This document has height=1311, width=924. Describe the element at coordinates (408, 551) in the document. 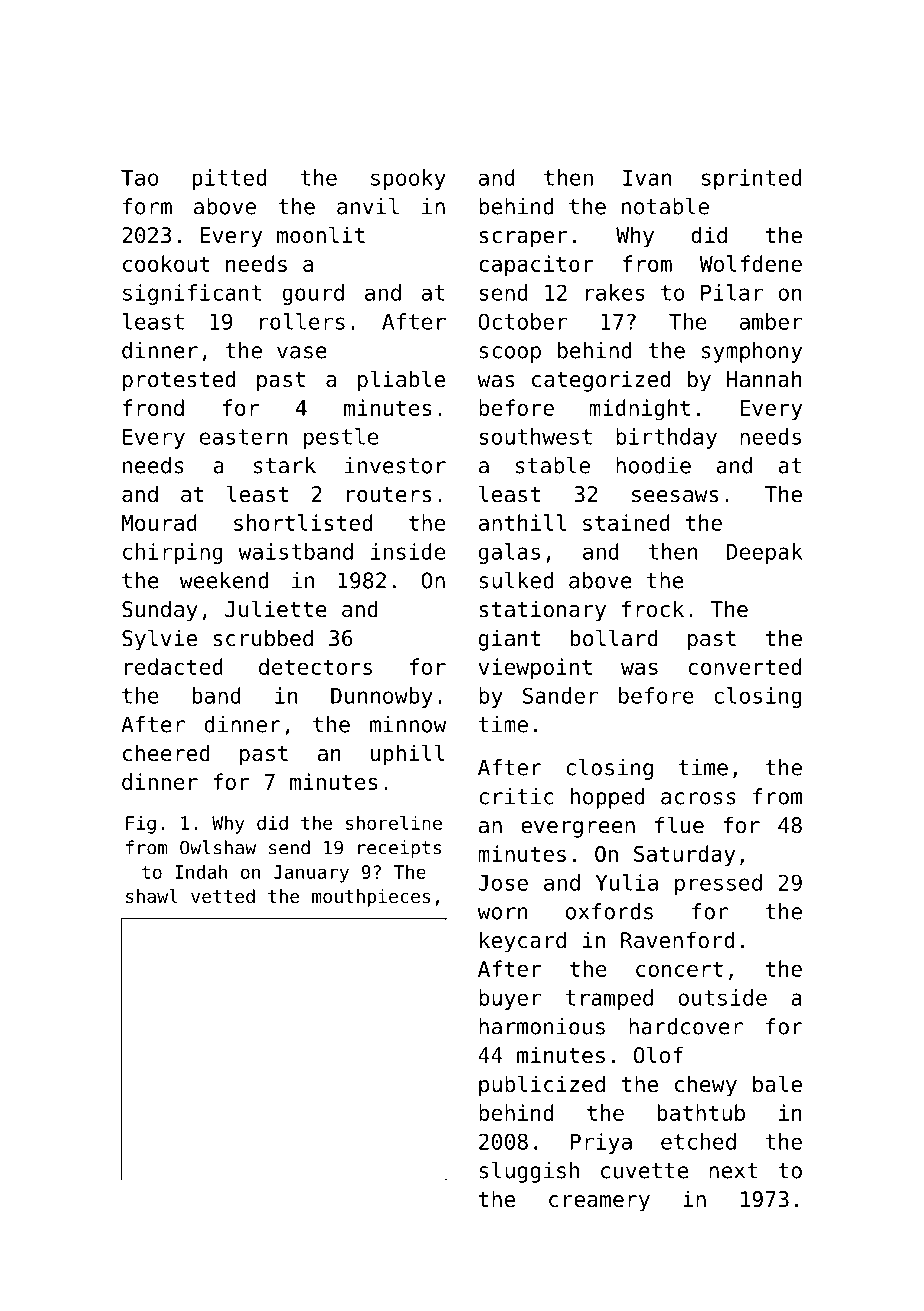

I see `inside` at that location.
